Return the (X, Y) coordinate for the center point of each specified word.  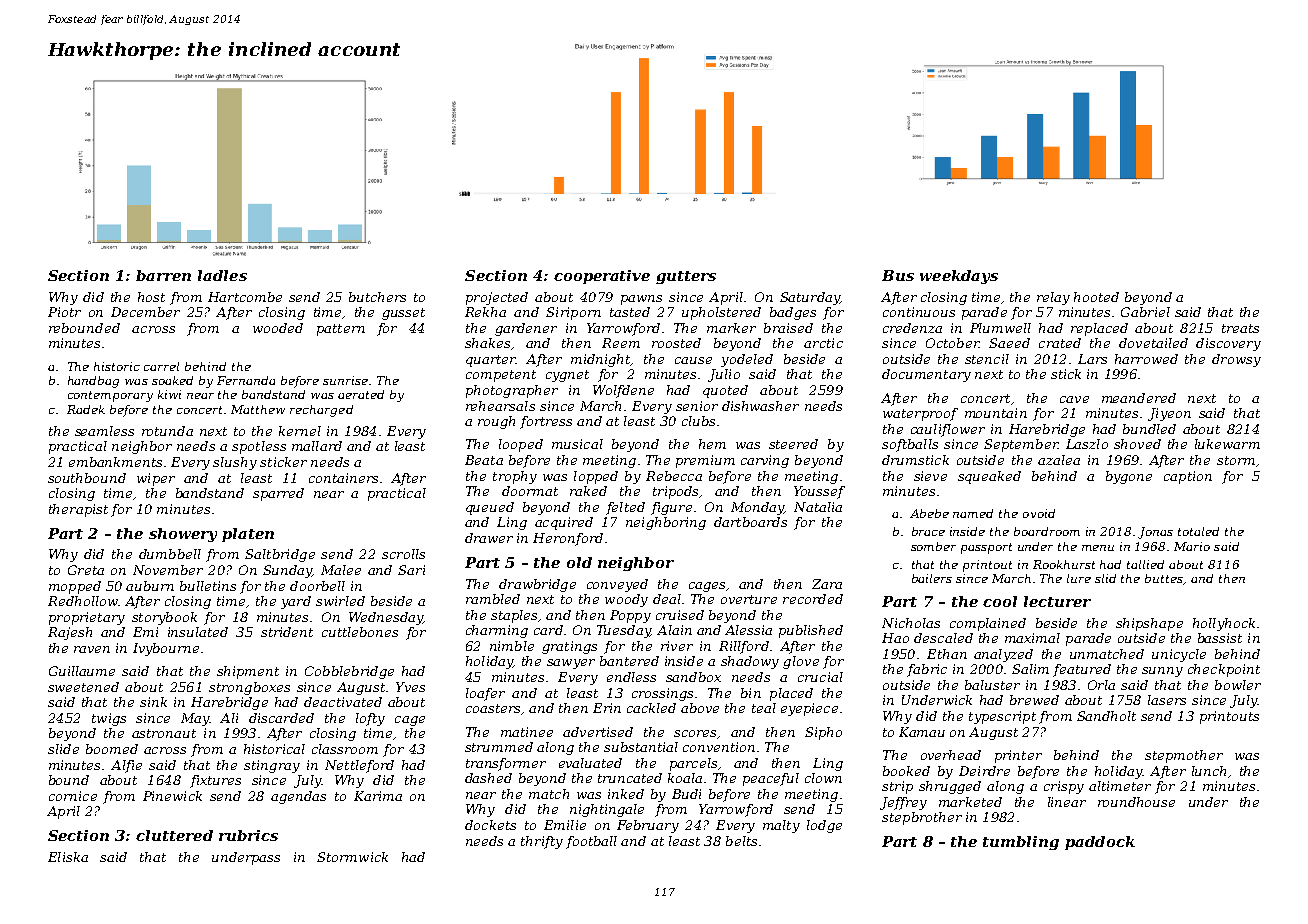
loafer (485, 694)
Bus (898, 275)
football (591, 842)
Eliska (68, 857)
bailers (932, 578)
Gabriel (1145, 312)
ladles (222, 275)
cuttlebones (360, 632)
